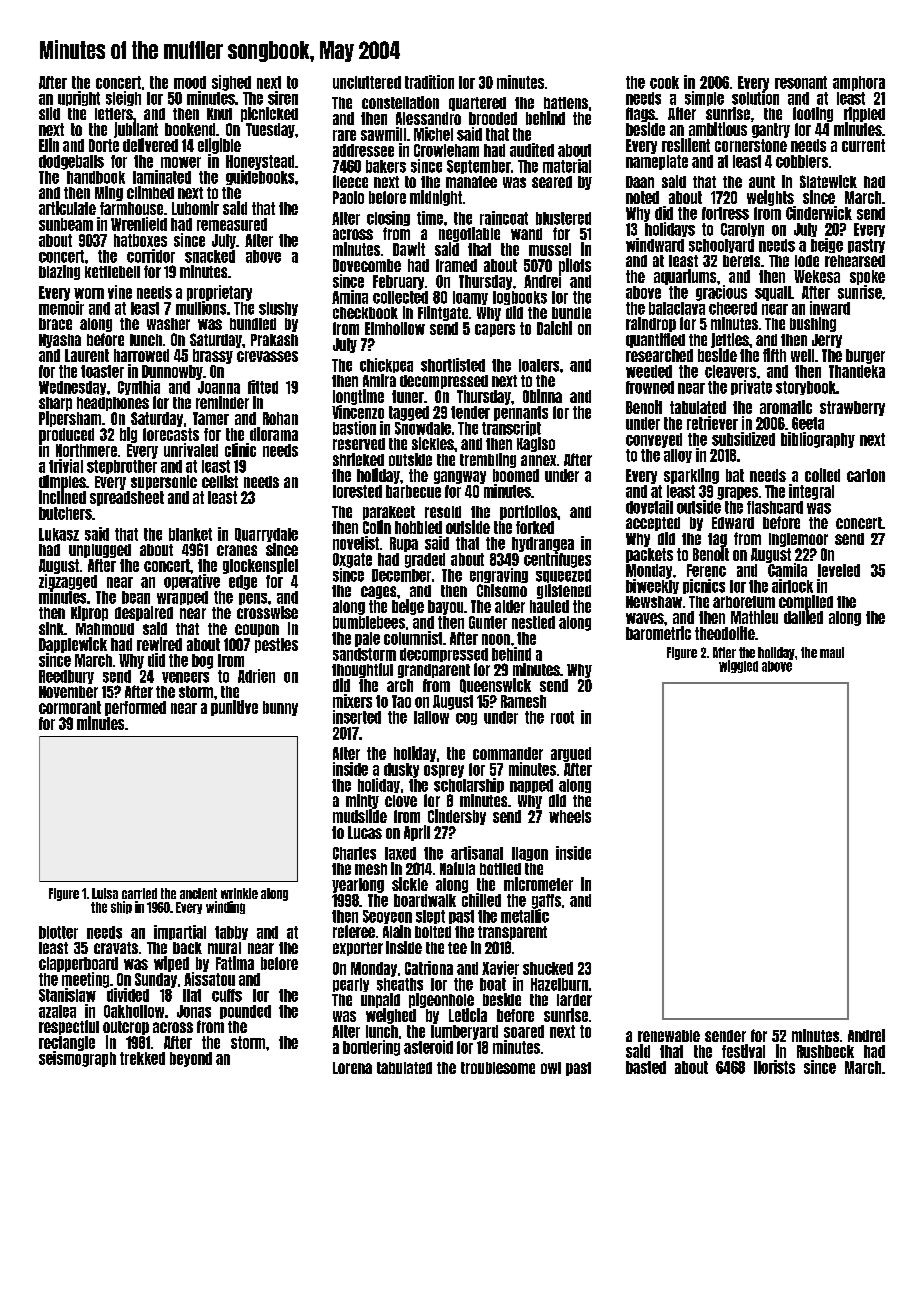 The height and width of the page is (1308, 924). Describe the element at coordinates (139, 893) in the page. I see `carried` at that location.
